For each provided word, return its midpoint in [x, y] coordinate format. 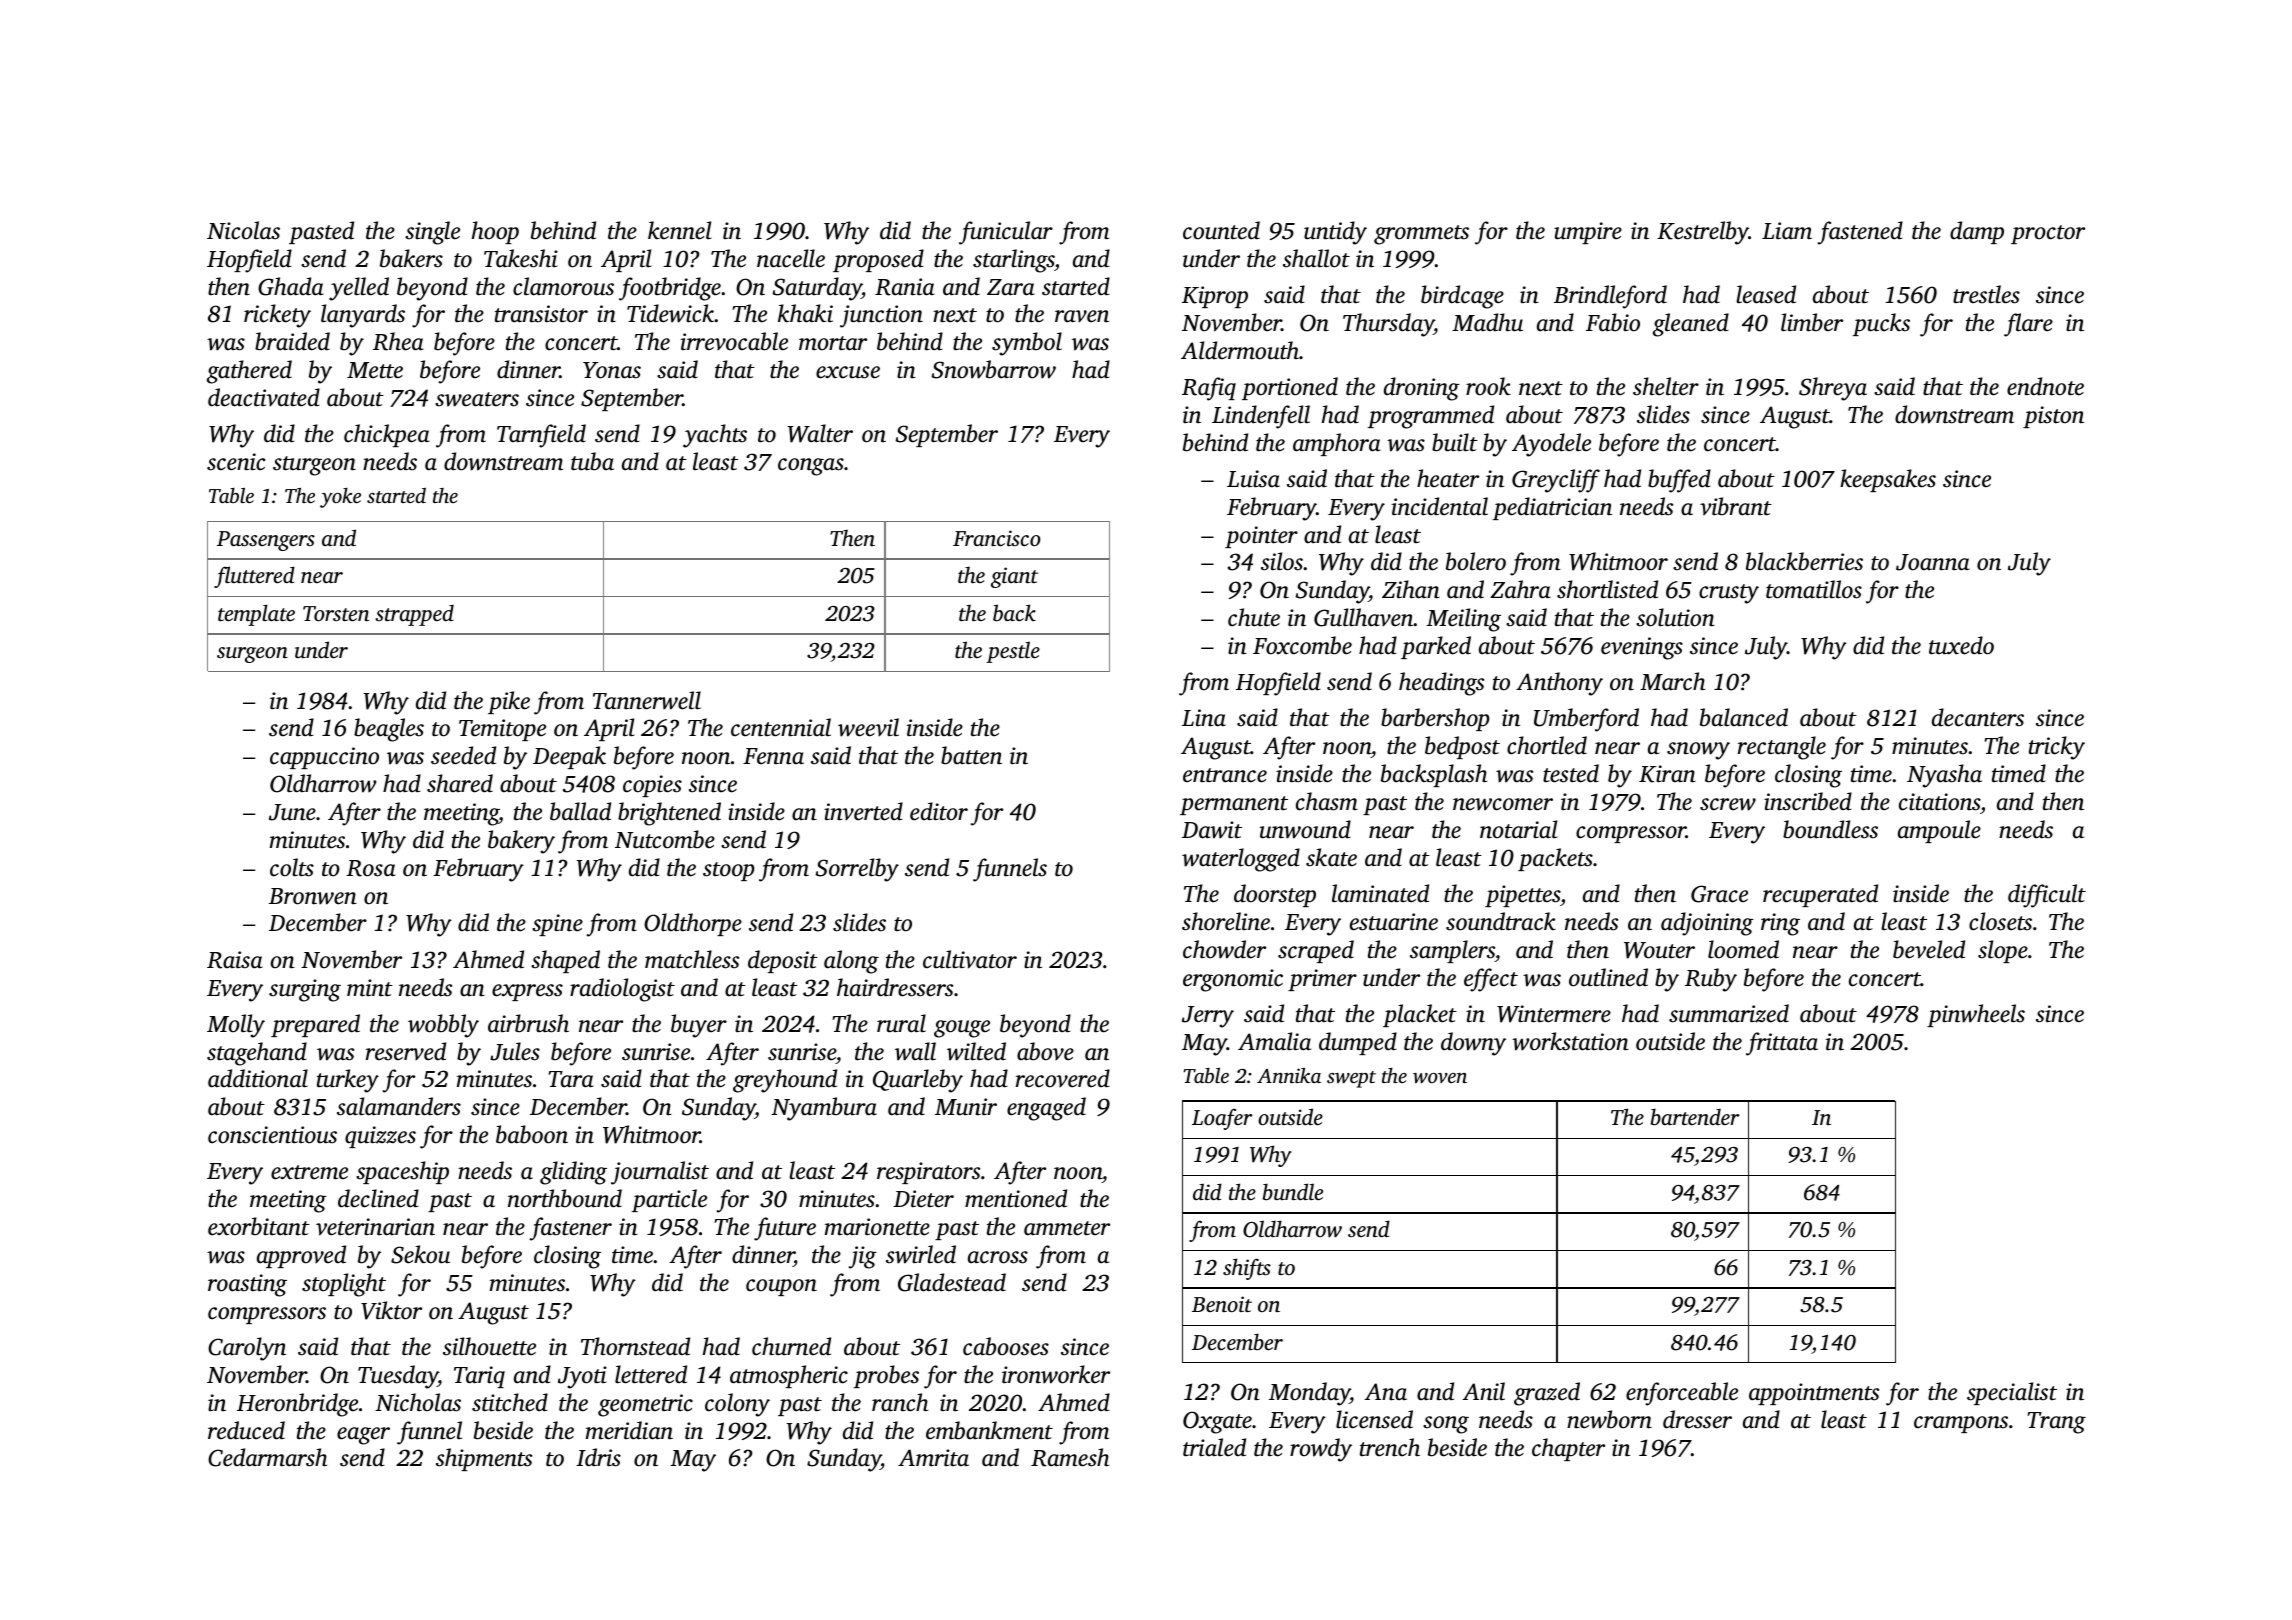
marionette [877, 1227]
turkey [348, 1081]
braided [292, 341]
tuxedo [1961, 645]
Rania [905, 287]
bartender [1695, 1116]
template [256, 615]
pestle [1013, 652]
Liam [1787, 231]
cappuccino [324, 758]
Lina [1204, 718]
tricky [2057, 748]
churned [791, 1346]
